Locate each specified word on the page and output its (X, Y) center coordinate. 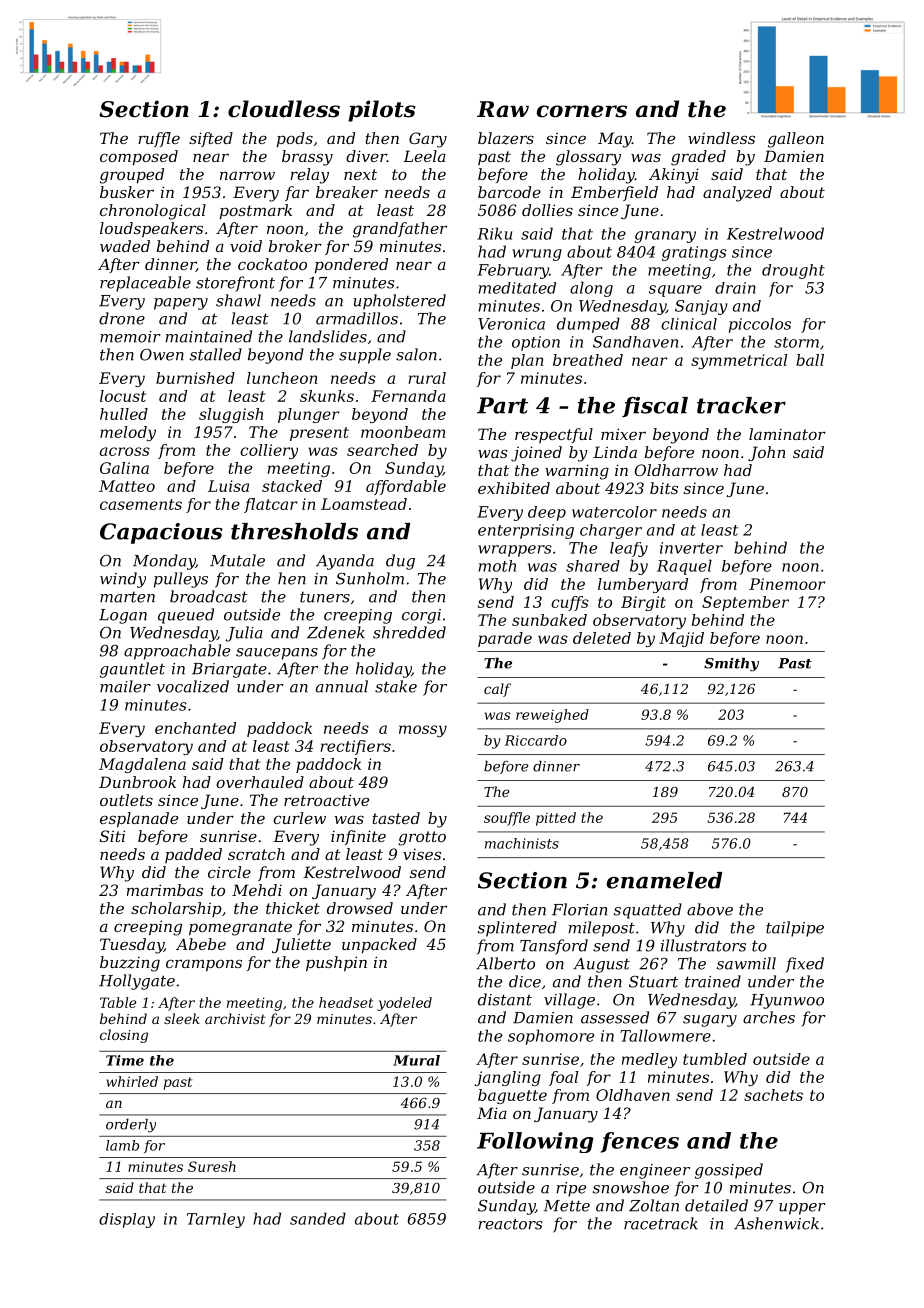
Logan (123, 616)
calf (497, 690)
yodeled (404, 1004)
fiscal (655, 407)
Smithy (731, 664)
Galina (124, 468)
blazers (506, 138)
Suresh (212, 1166)
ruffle (159, 139)
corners (582, 111)
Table (118, 1002)
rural (427, 378)
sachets (773, 1095)
